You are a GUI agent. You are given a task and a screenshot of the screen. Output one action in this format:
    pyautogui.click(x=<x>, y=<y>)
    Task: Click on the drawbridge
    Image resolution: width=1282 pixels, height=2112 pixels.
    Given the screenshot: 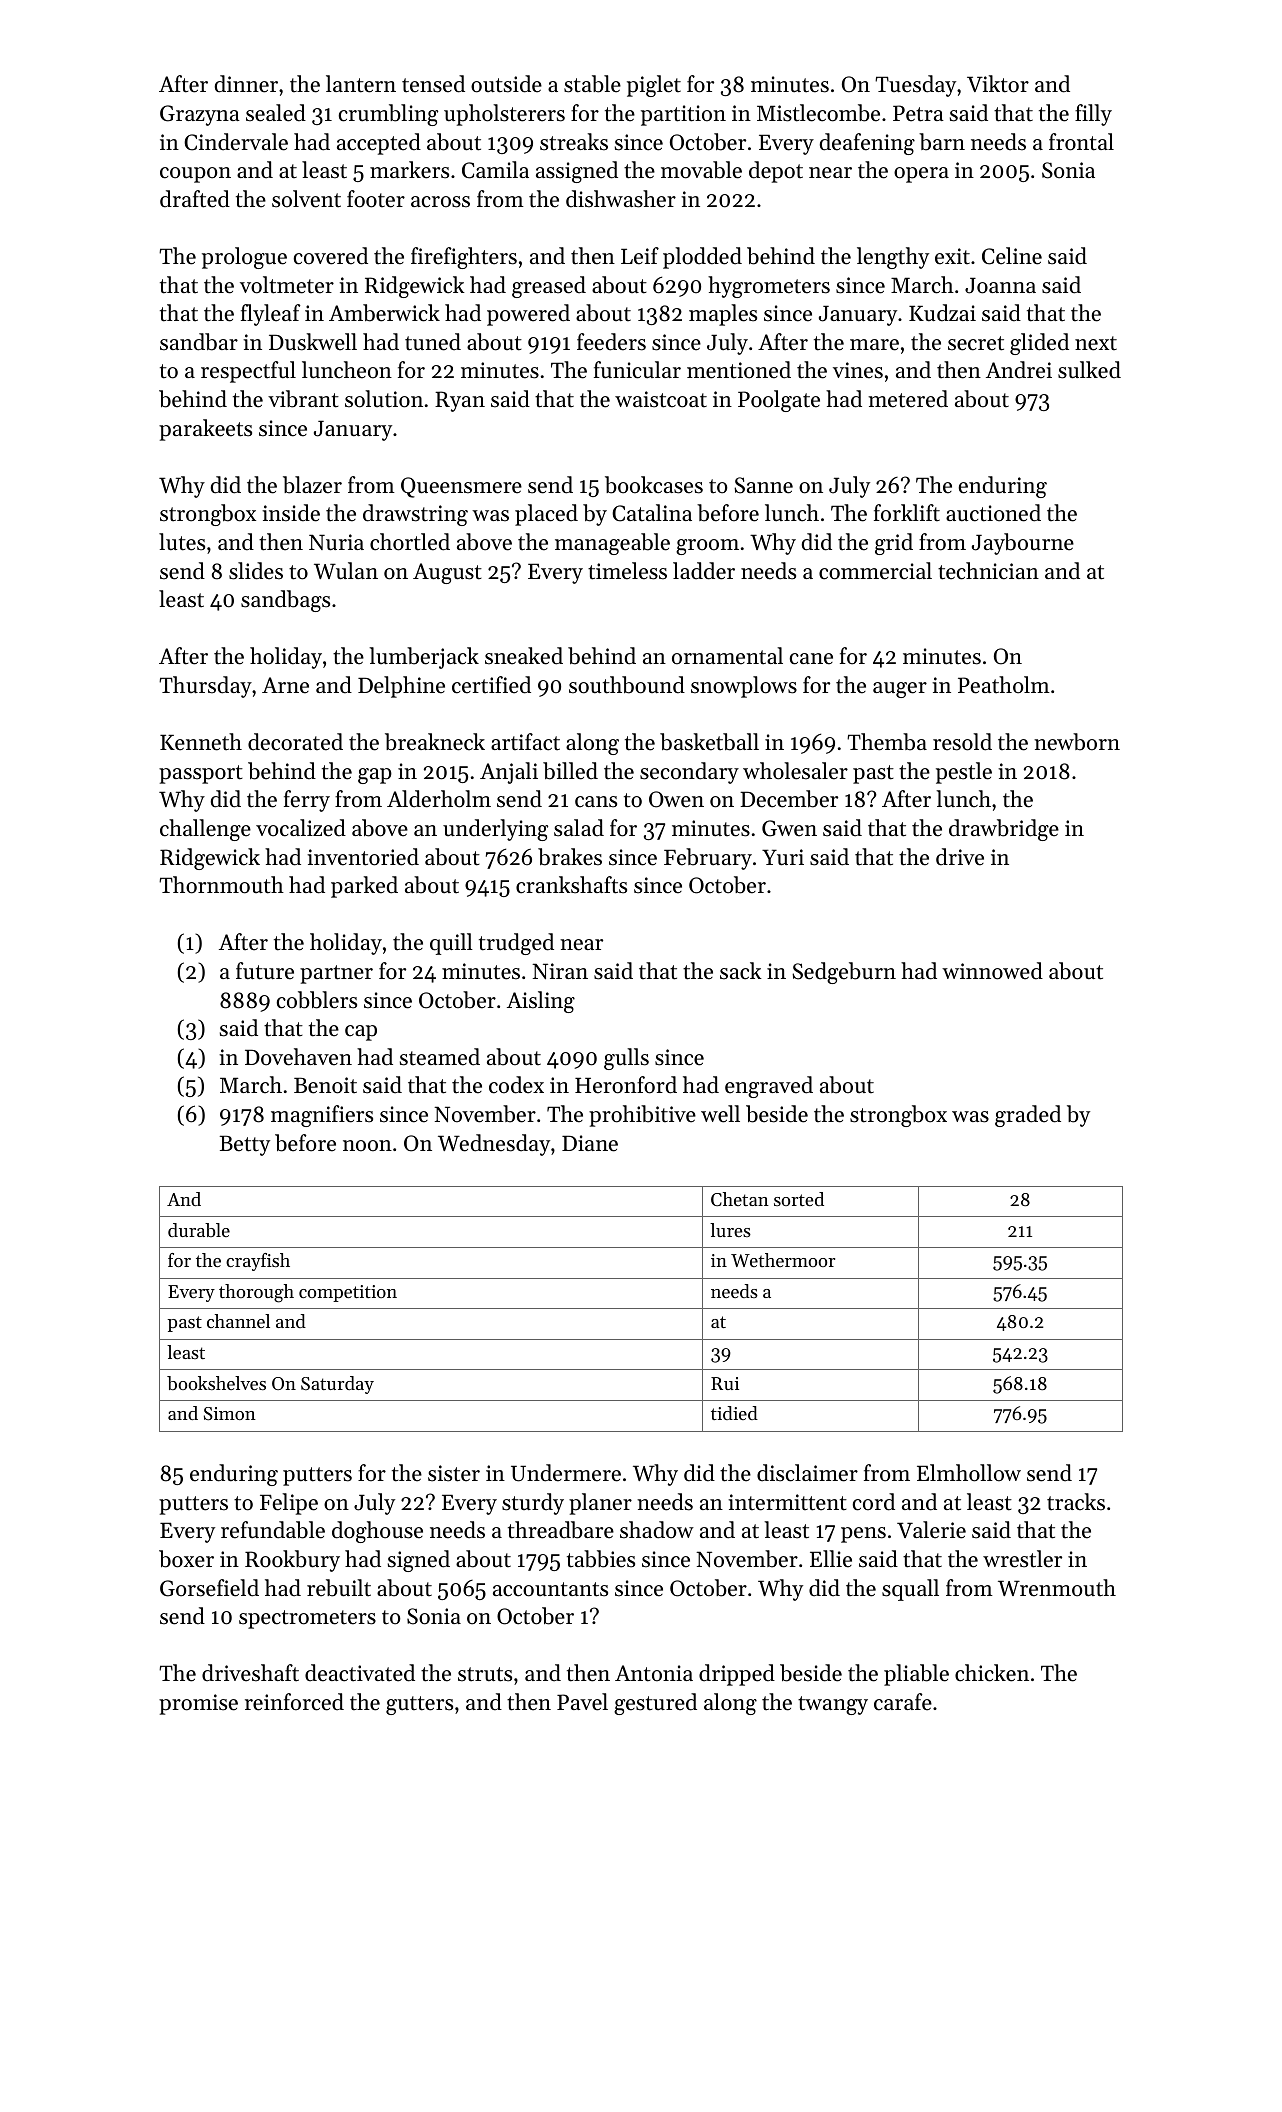 What is the action you would take?
    pyautogui.click(x=1004, y=830)
